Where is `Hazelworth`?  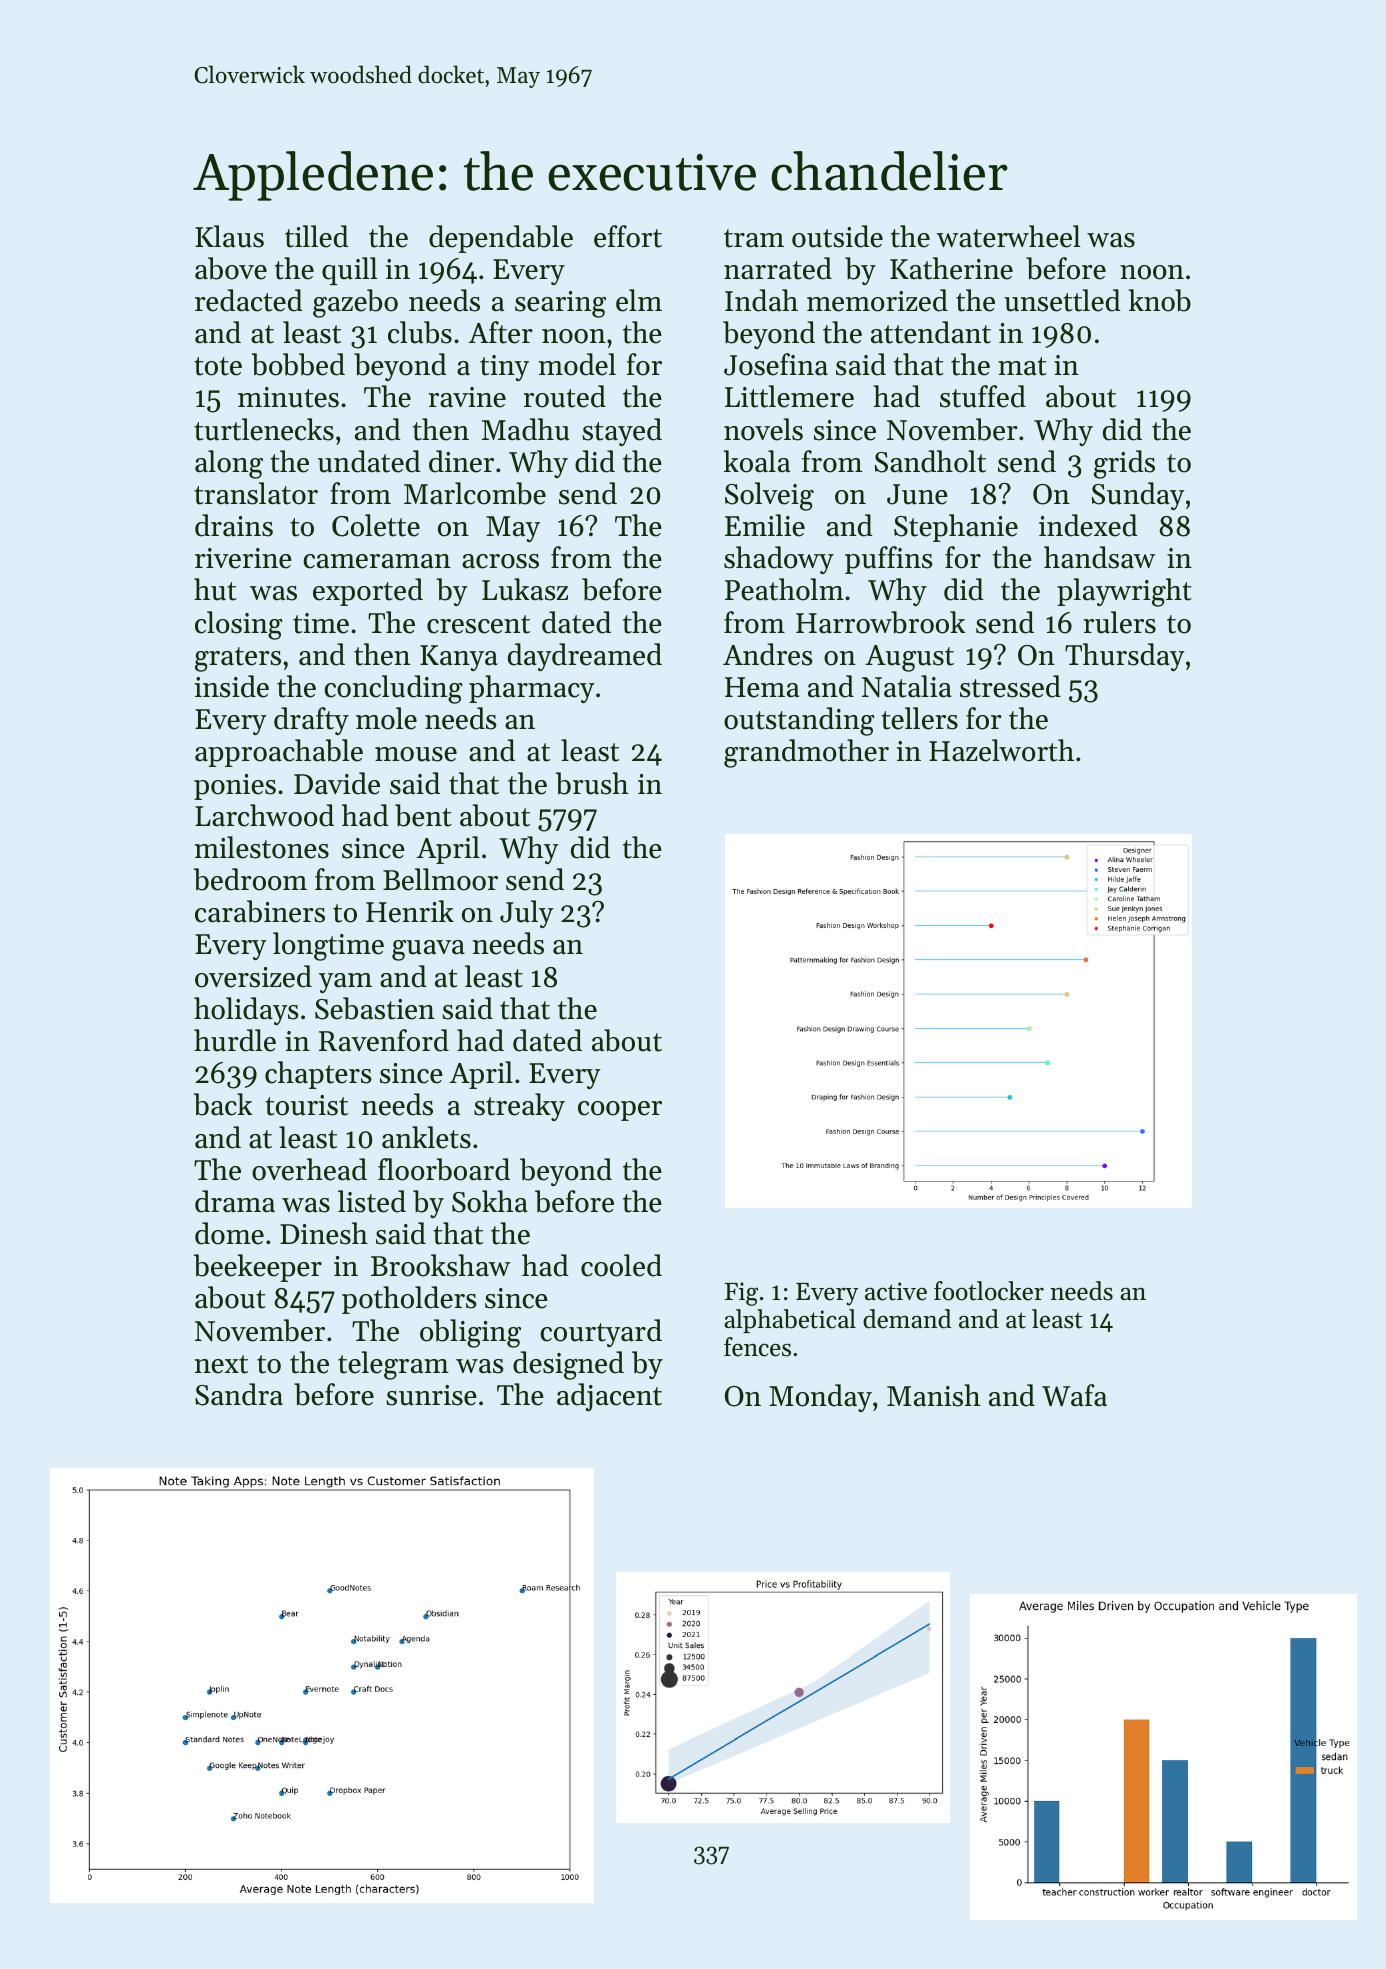 Hazelworth is located at coordinates (1001, 750).
